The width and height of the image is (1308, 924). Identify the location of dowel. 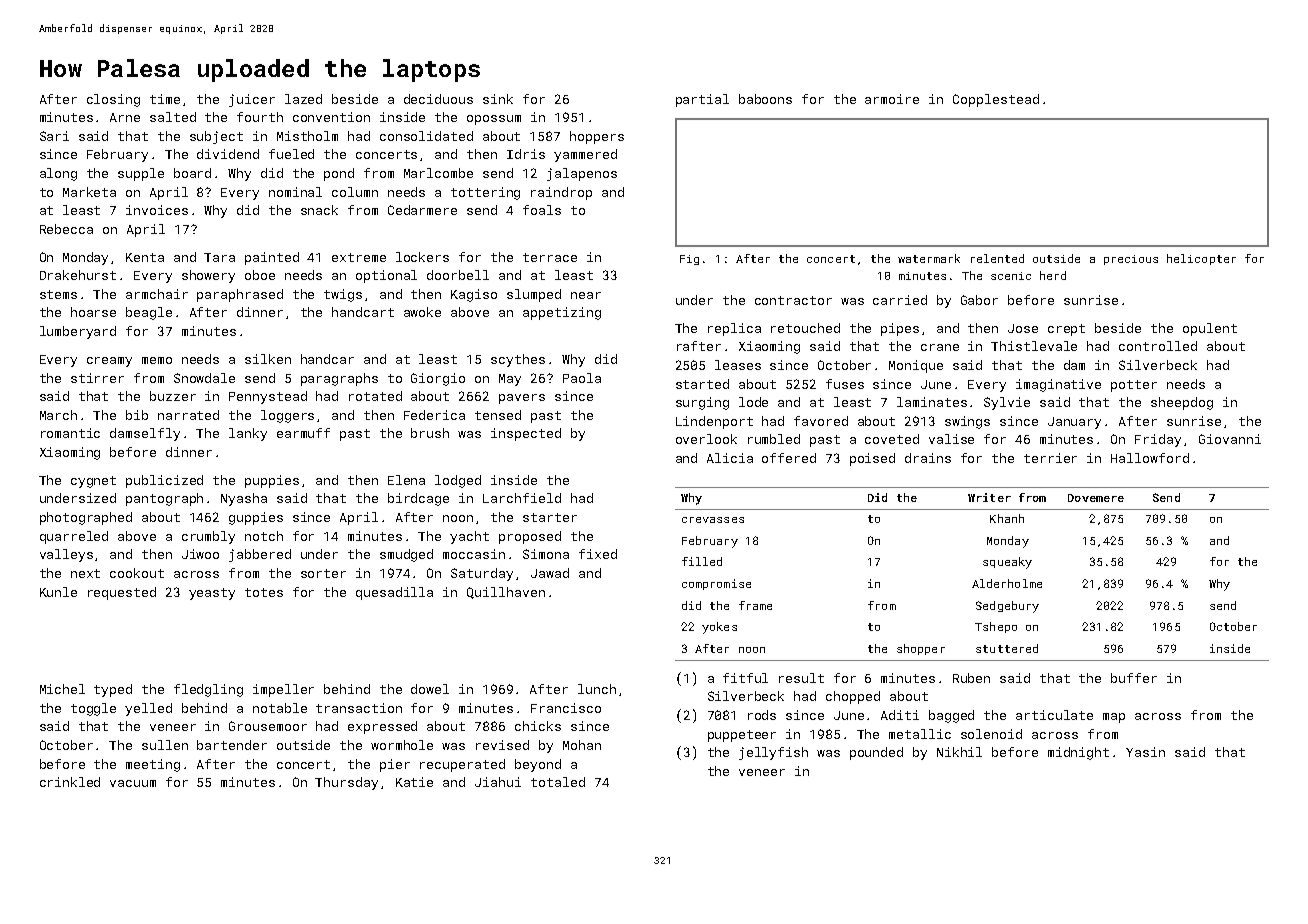
(430, 689).
